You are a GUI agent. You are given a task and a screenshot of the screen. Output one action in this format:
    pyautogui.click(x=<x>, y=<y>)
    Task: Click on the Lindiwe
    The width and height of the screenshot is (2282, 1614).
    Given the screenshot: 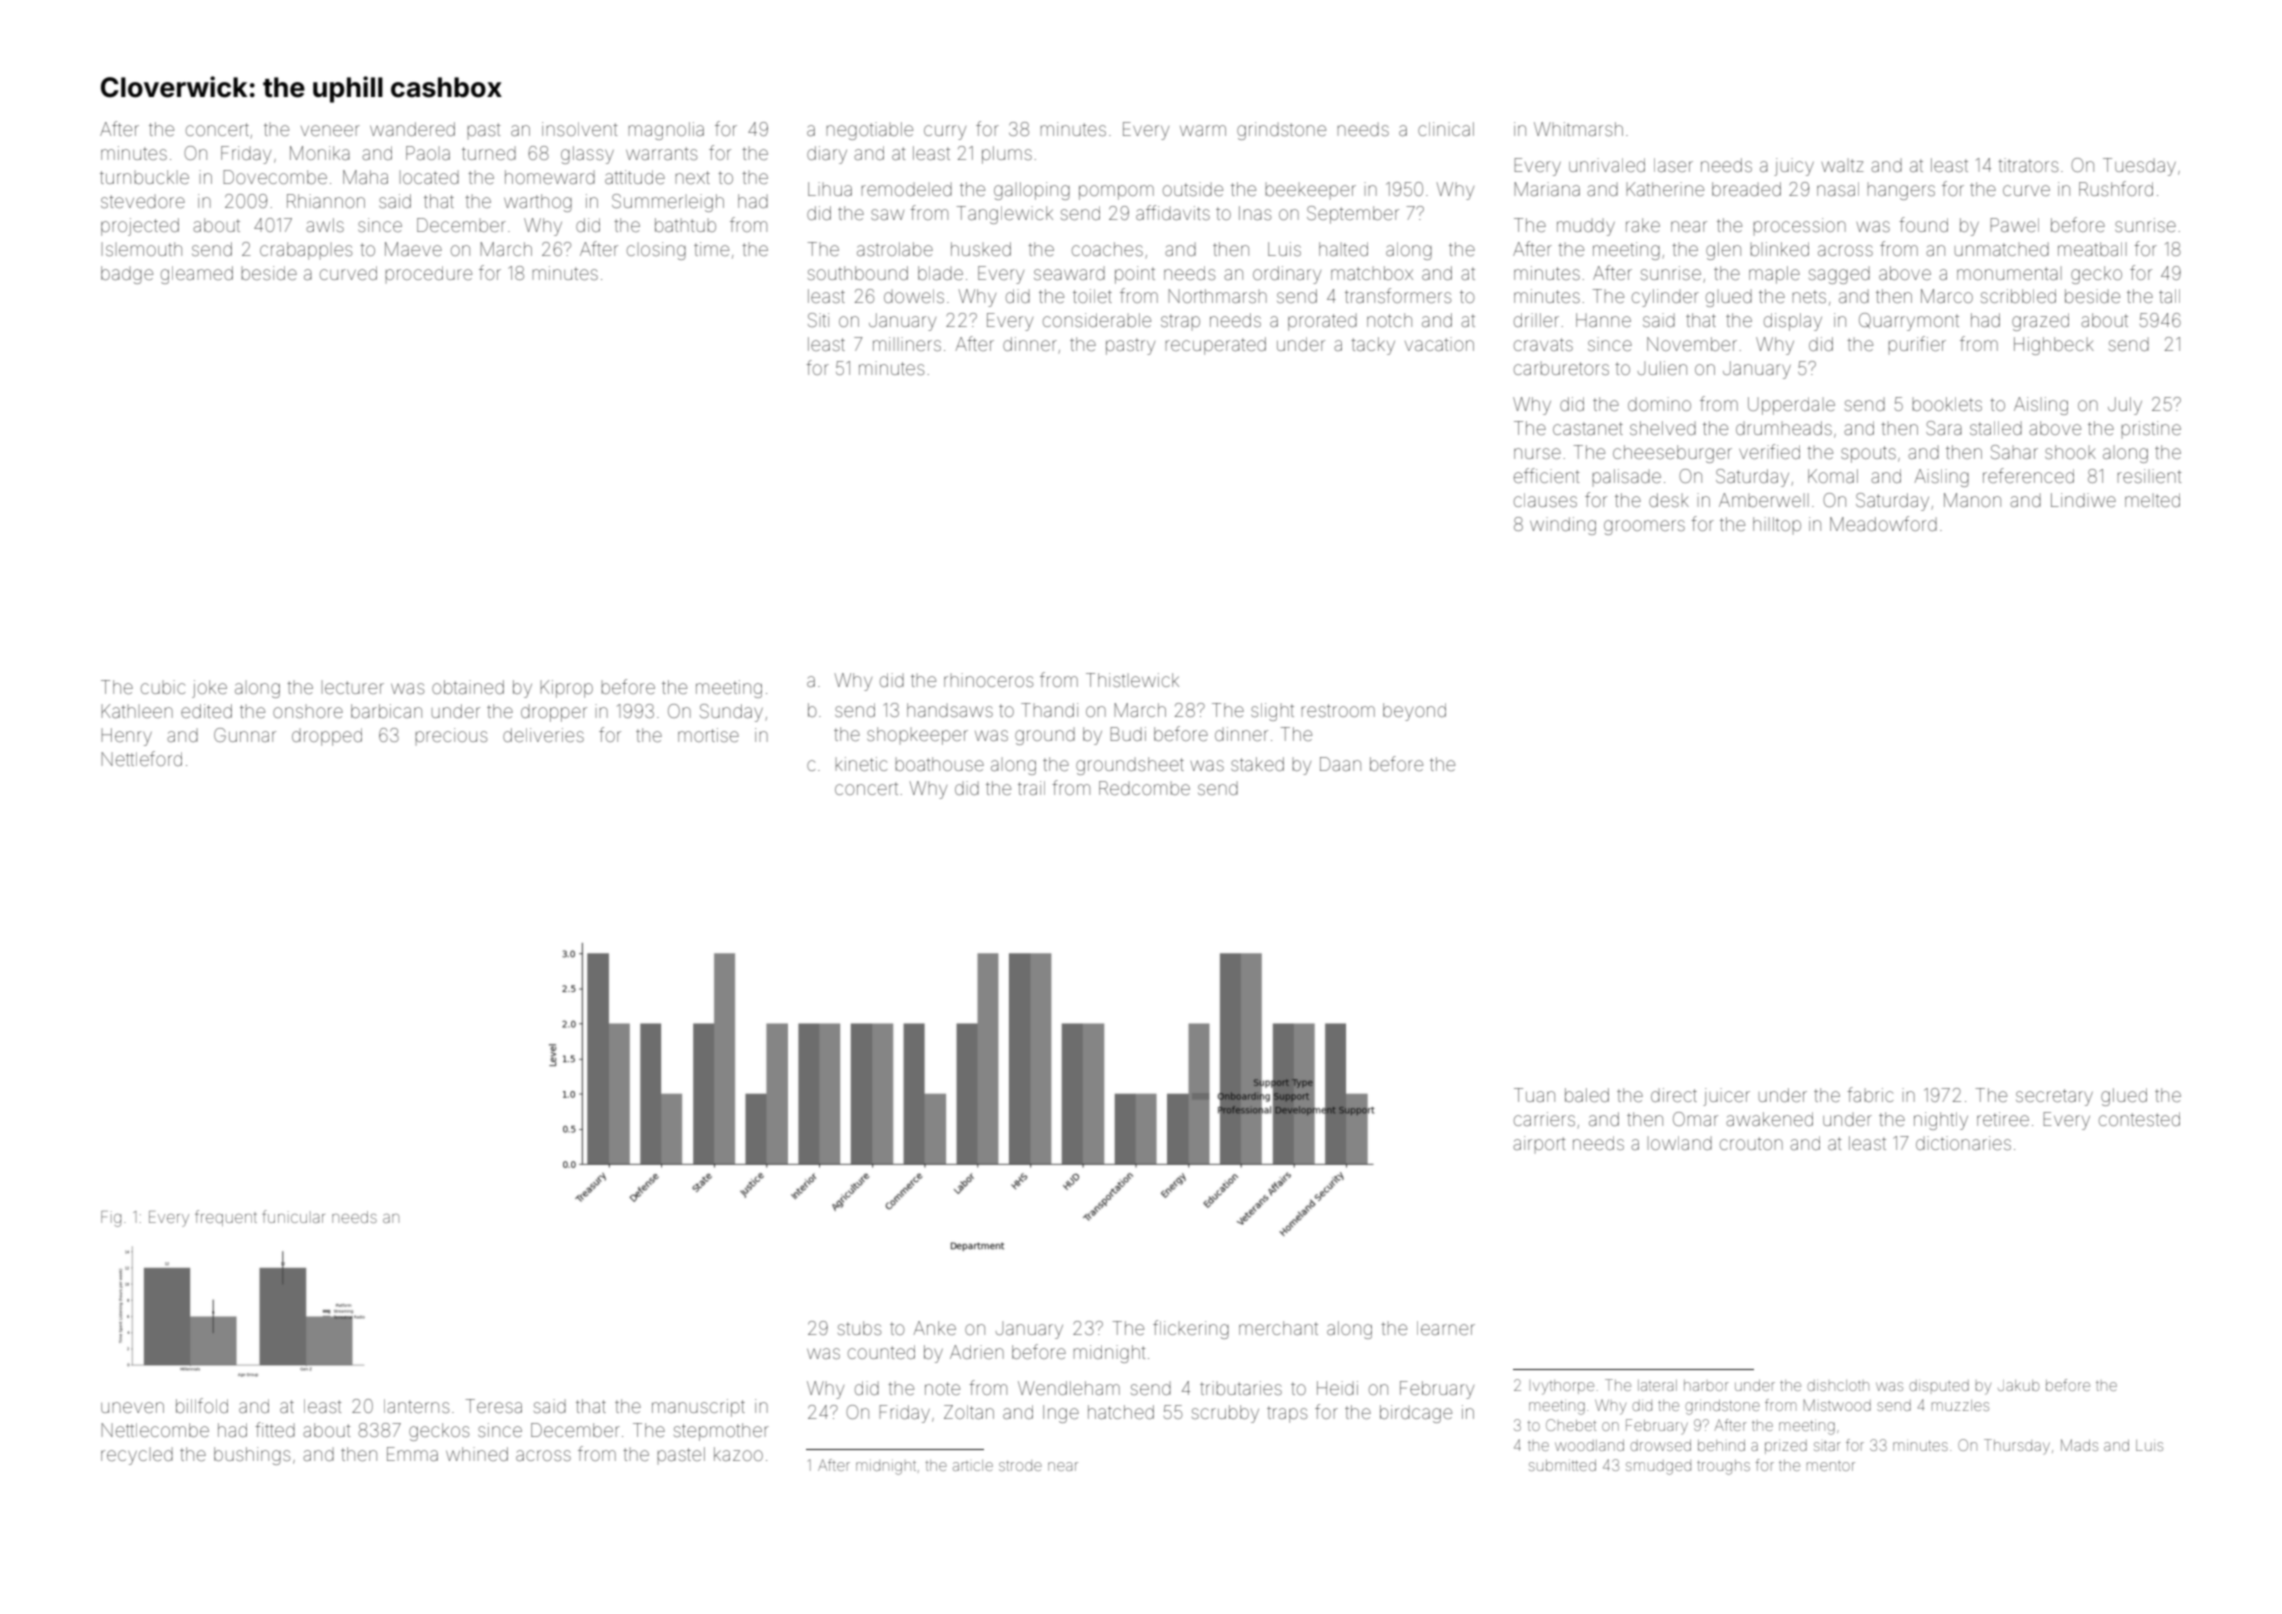 What is the action you would take?
    pyautogui.click(x=2083, y=500)
